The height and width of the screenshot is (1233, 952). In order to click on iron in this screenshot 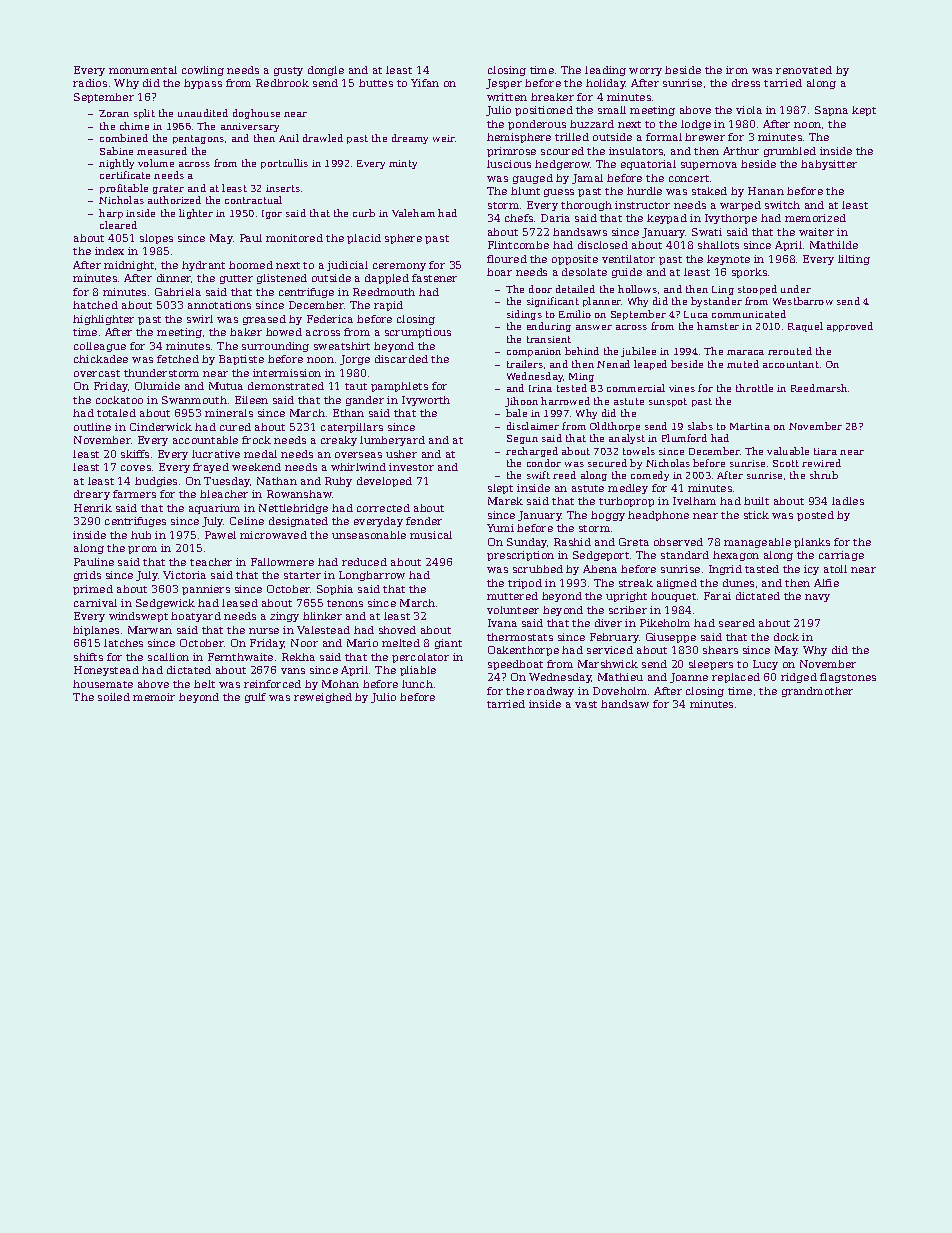, I will do `click(737, 70)`.
